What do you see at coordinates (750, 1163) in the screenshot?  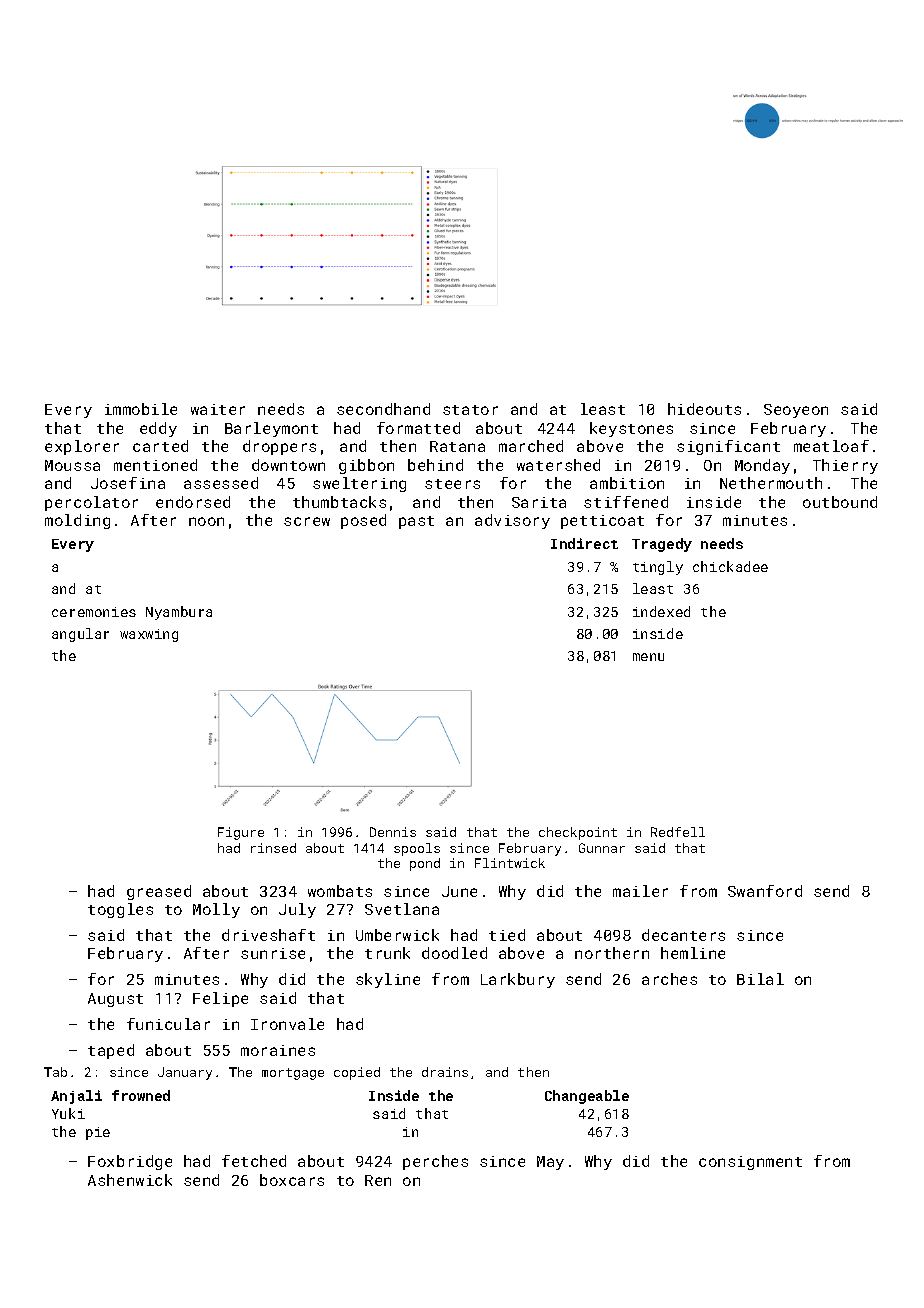 I see `consignment` at bounding box center [750, 1163].
